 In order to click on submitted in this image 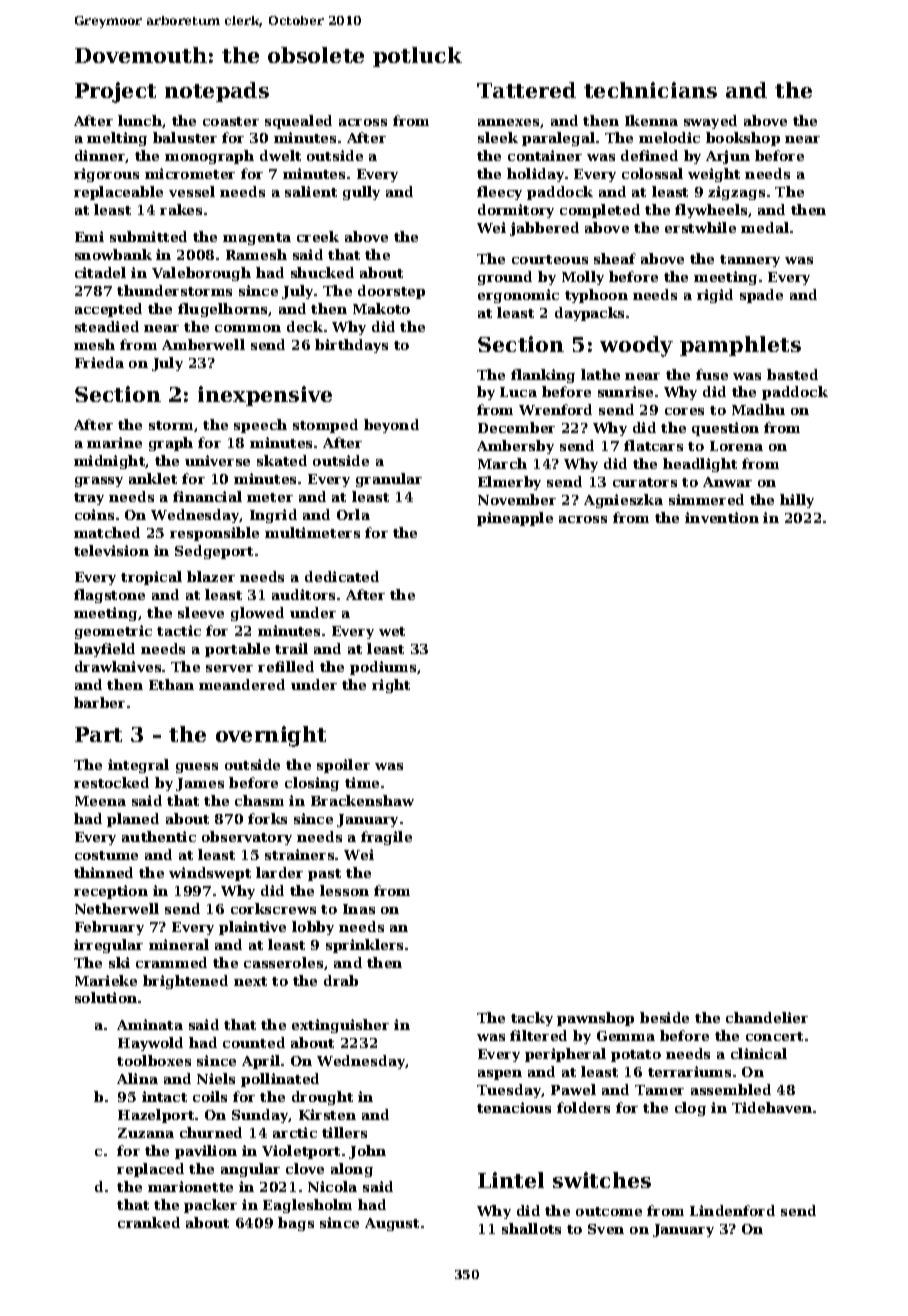, I will do `click(148, 236)`.
